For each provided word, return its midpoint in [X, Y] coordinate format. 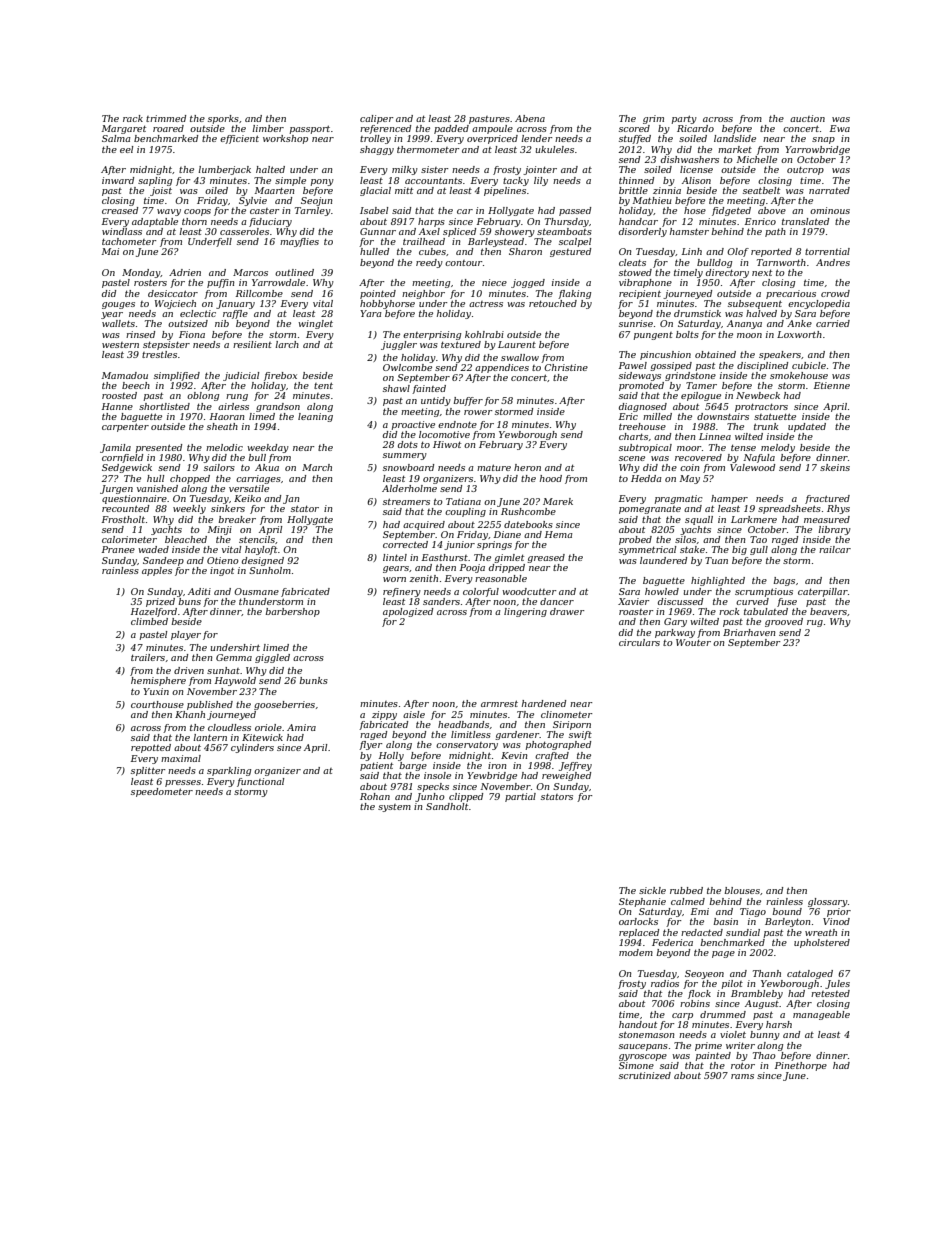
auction [807, 118]
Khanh [190, 714]
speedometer [162, 792]
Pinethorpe [801, 1066]
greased [546, 558]
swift [580, 735]
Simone [636, 1065]
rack [133, 118]
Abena [530, 118]
